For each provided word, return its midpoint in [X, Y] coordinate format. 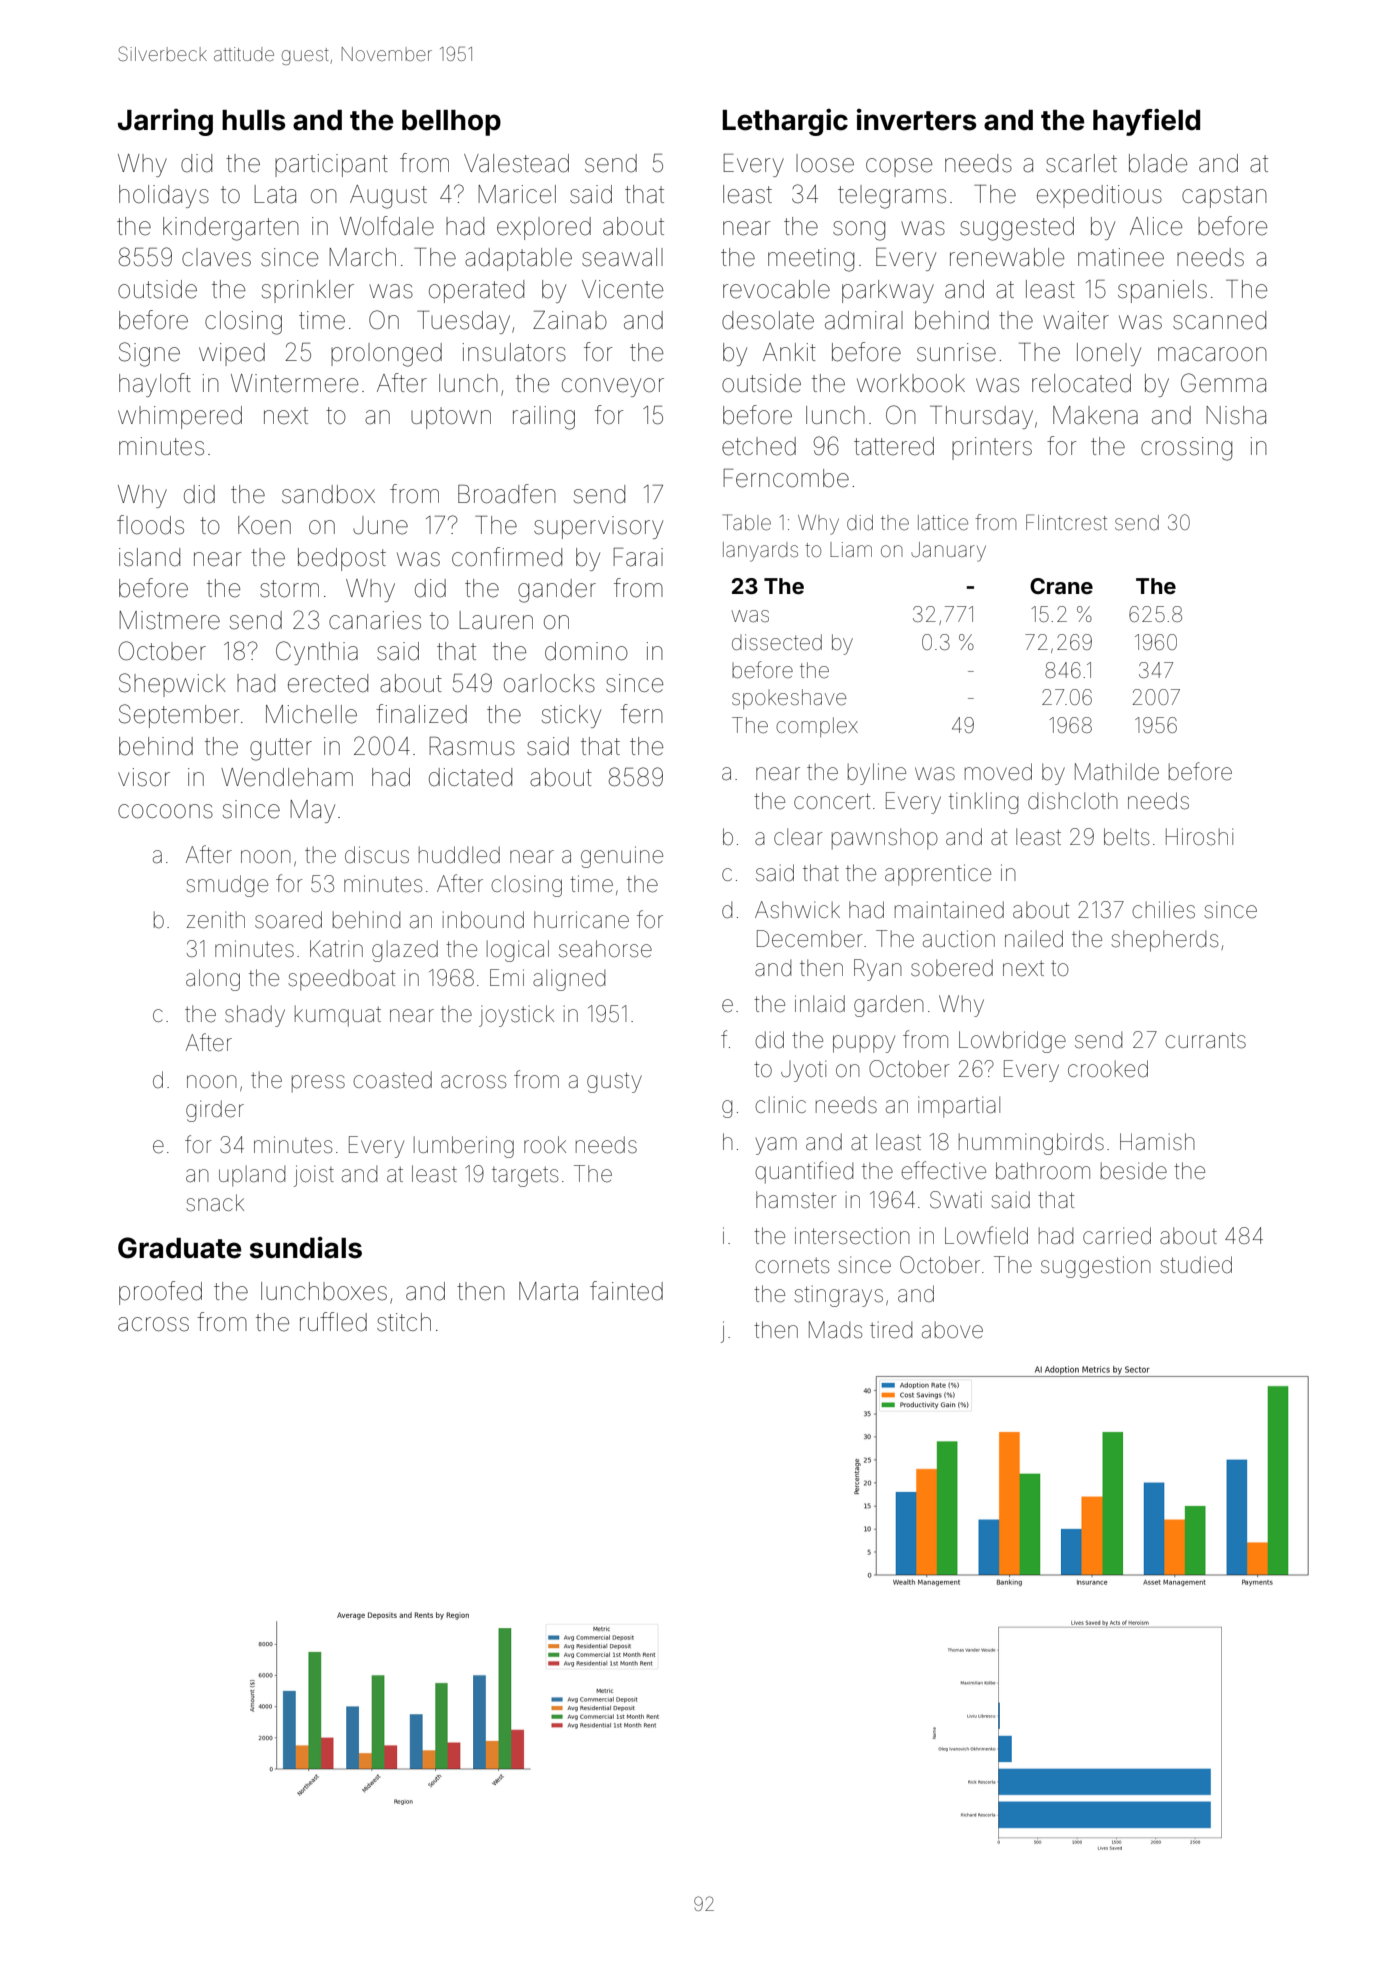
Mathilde [1117, 772]
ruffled [333, 1322]
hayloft [155, 385]
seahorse [605, 949]
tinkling [983, 803]
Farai [638, 557]
